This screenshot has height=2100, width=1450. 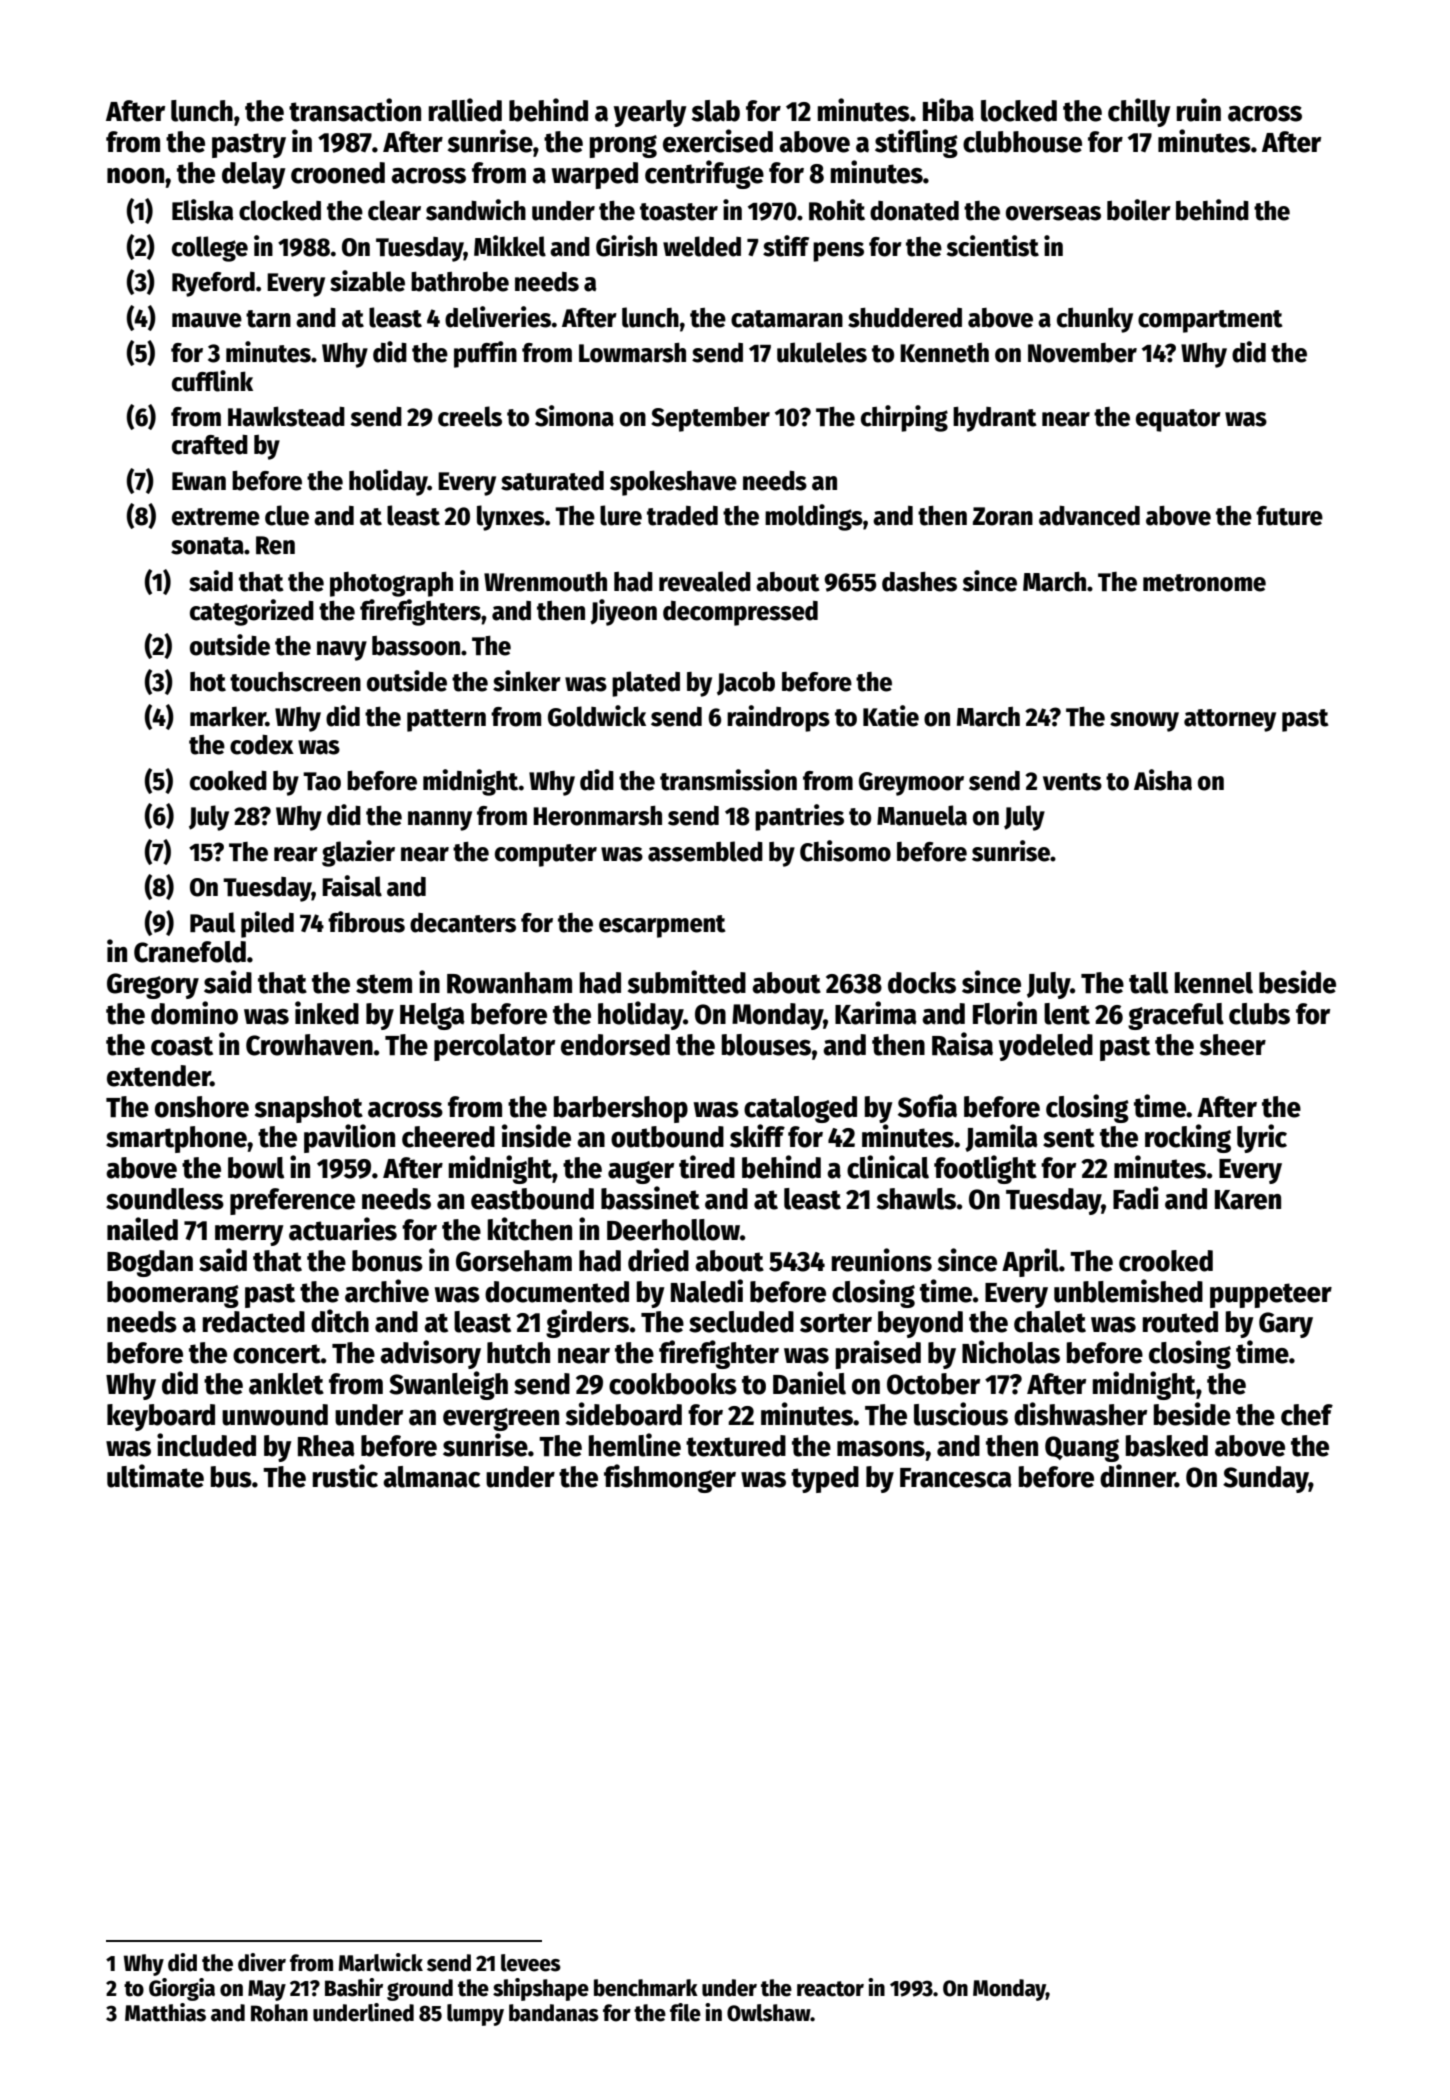 I want to click on almanac, so click(x=431, y=1477).
